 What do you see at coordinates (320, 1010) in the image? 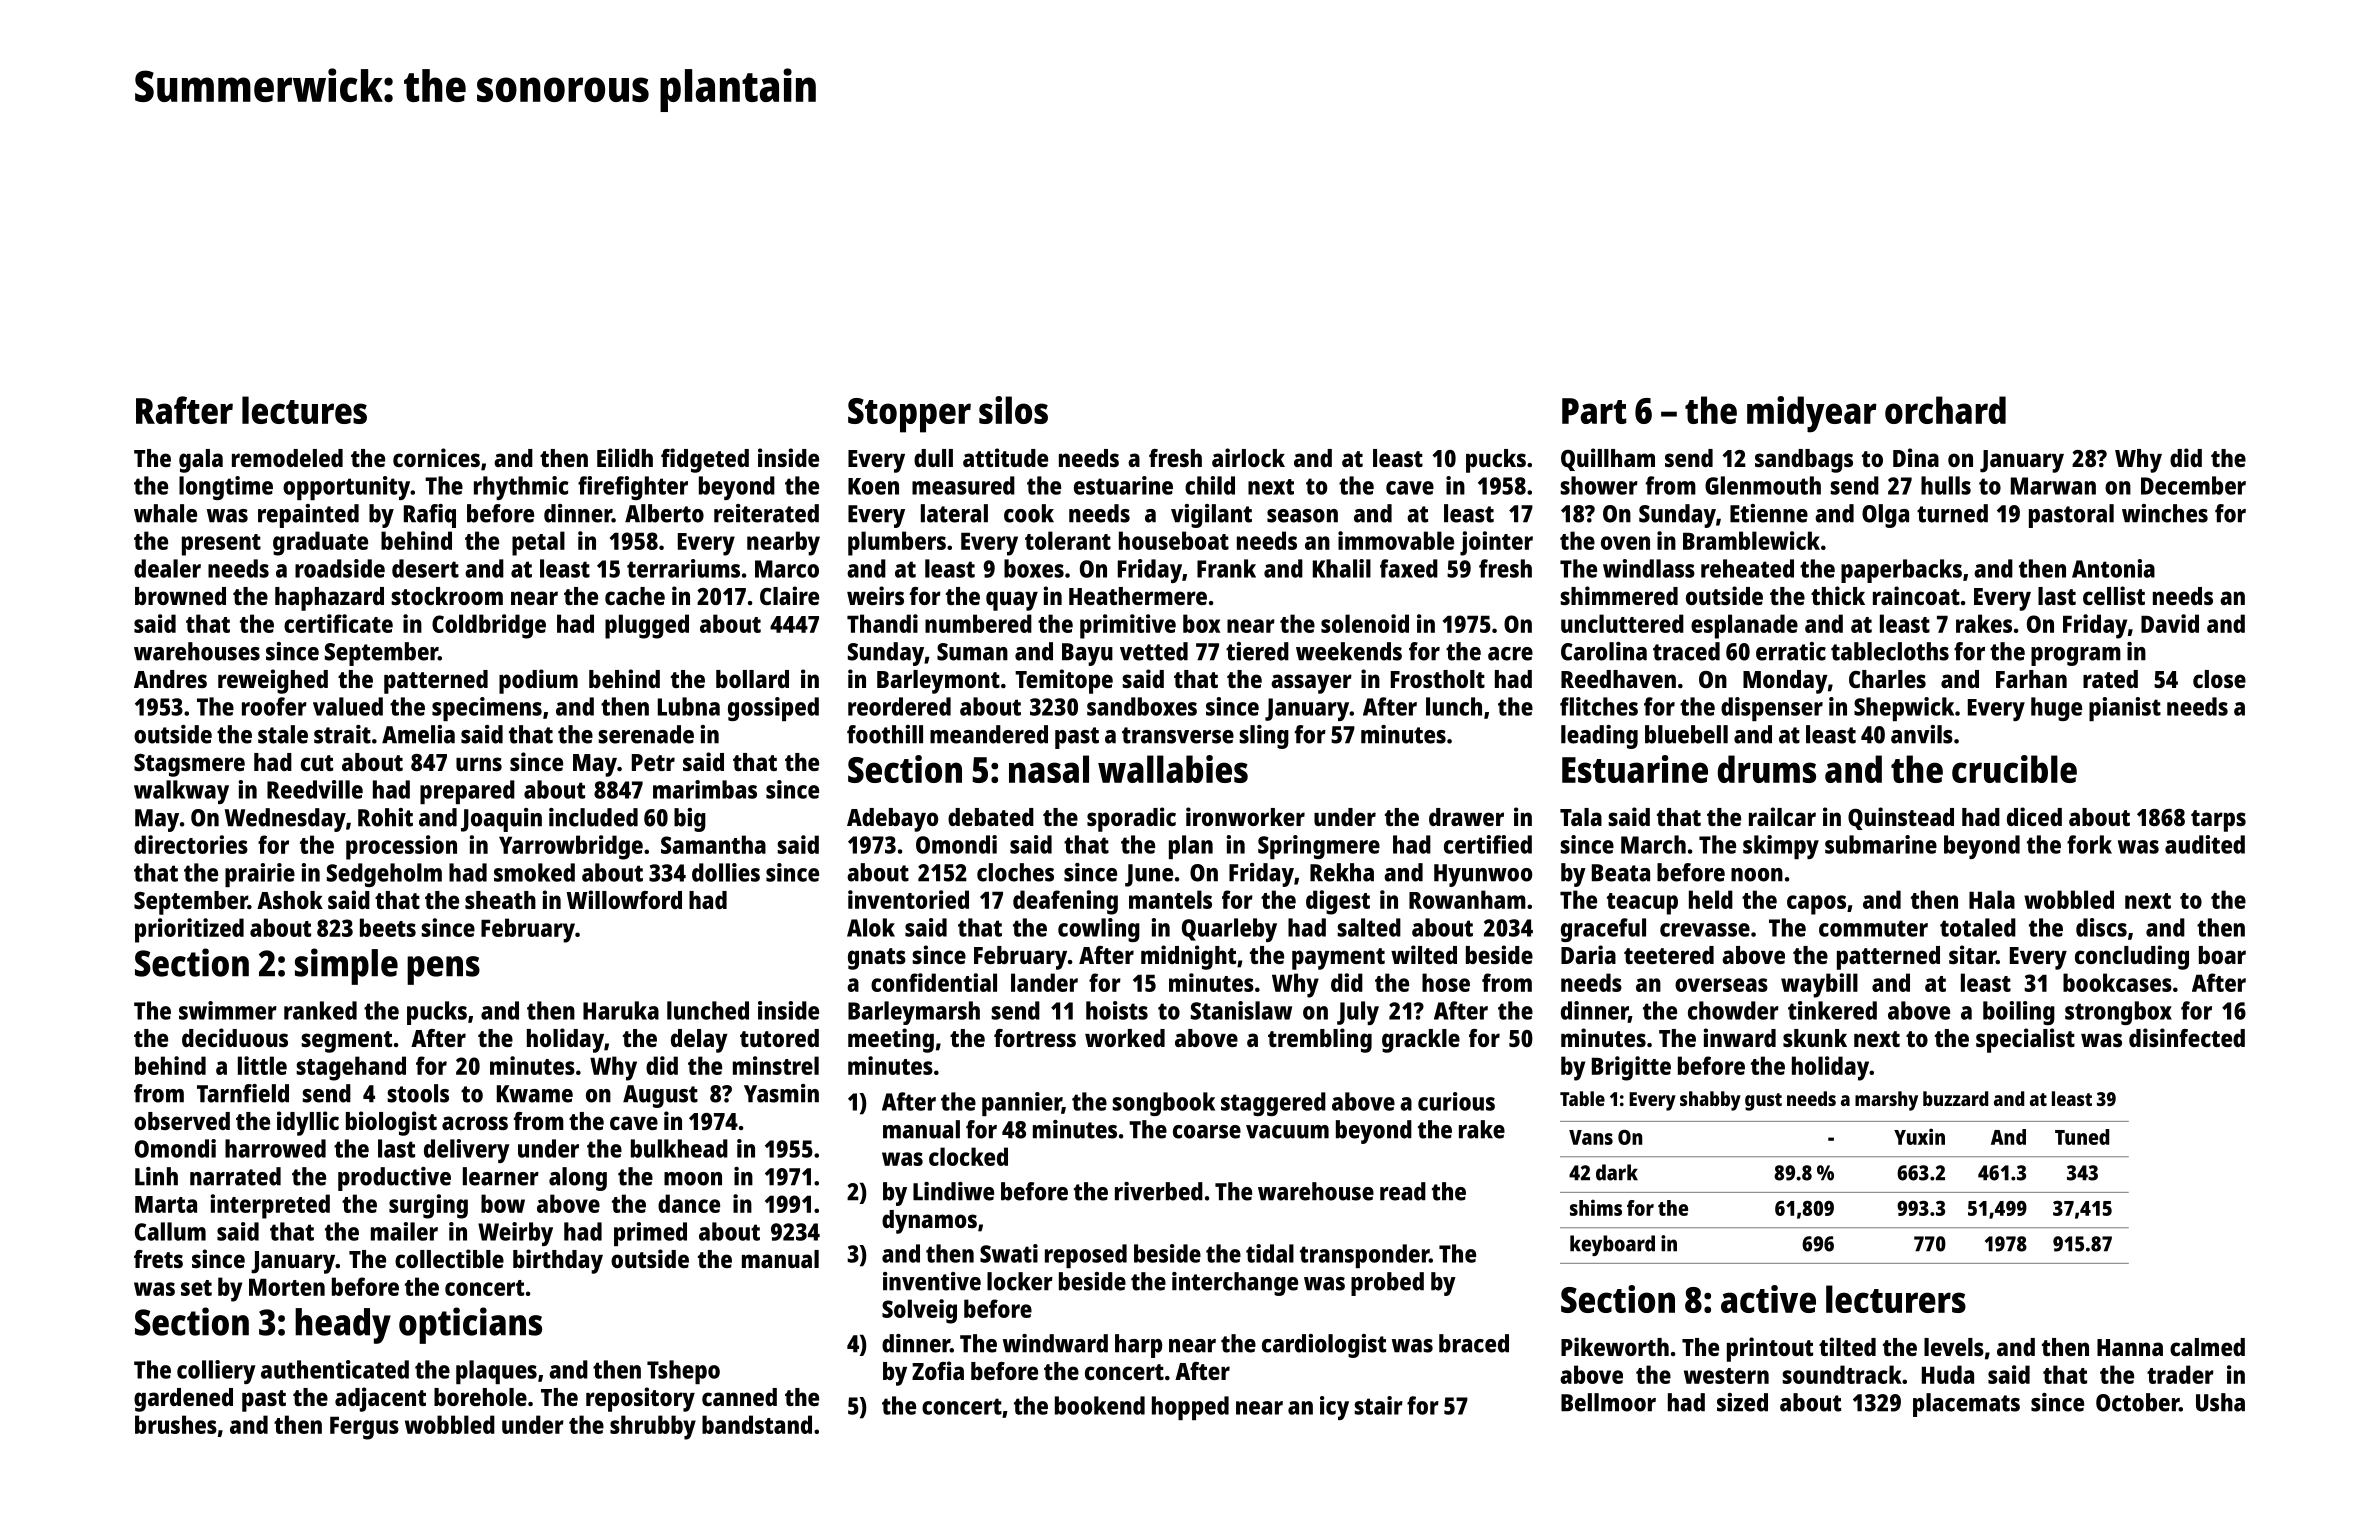
I see `ranked` at bounding box center [320, 1010].
